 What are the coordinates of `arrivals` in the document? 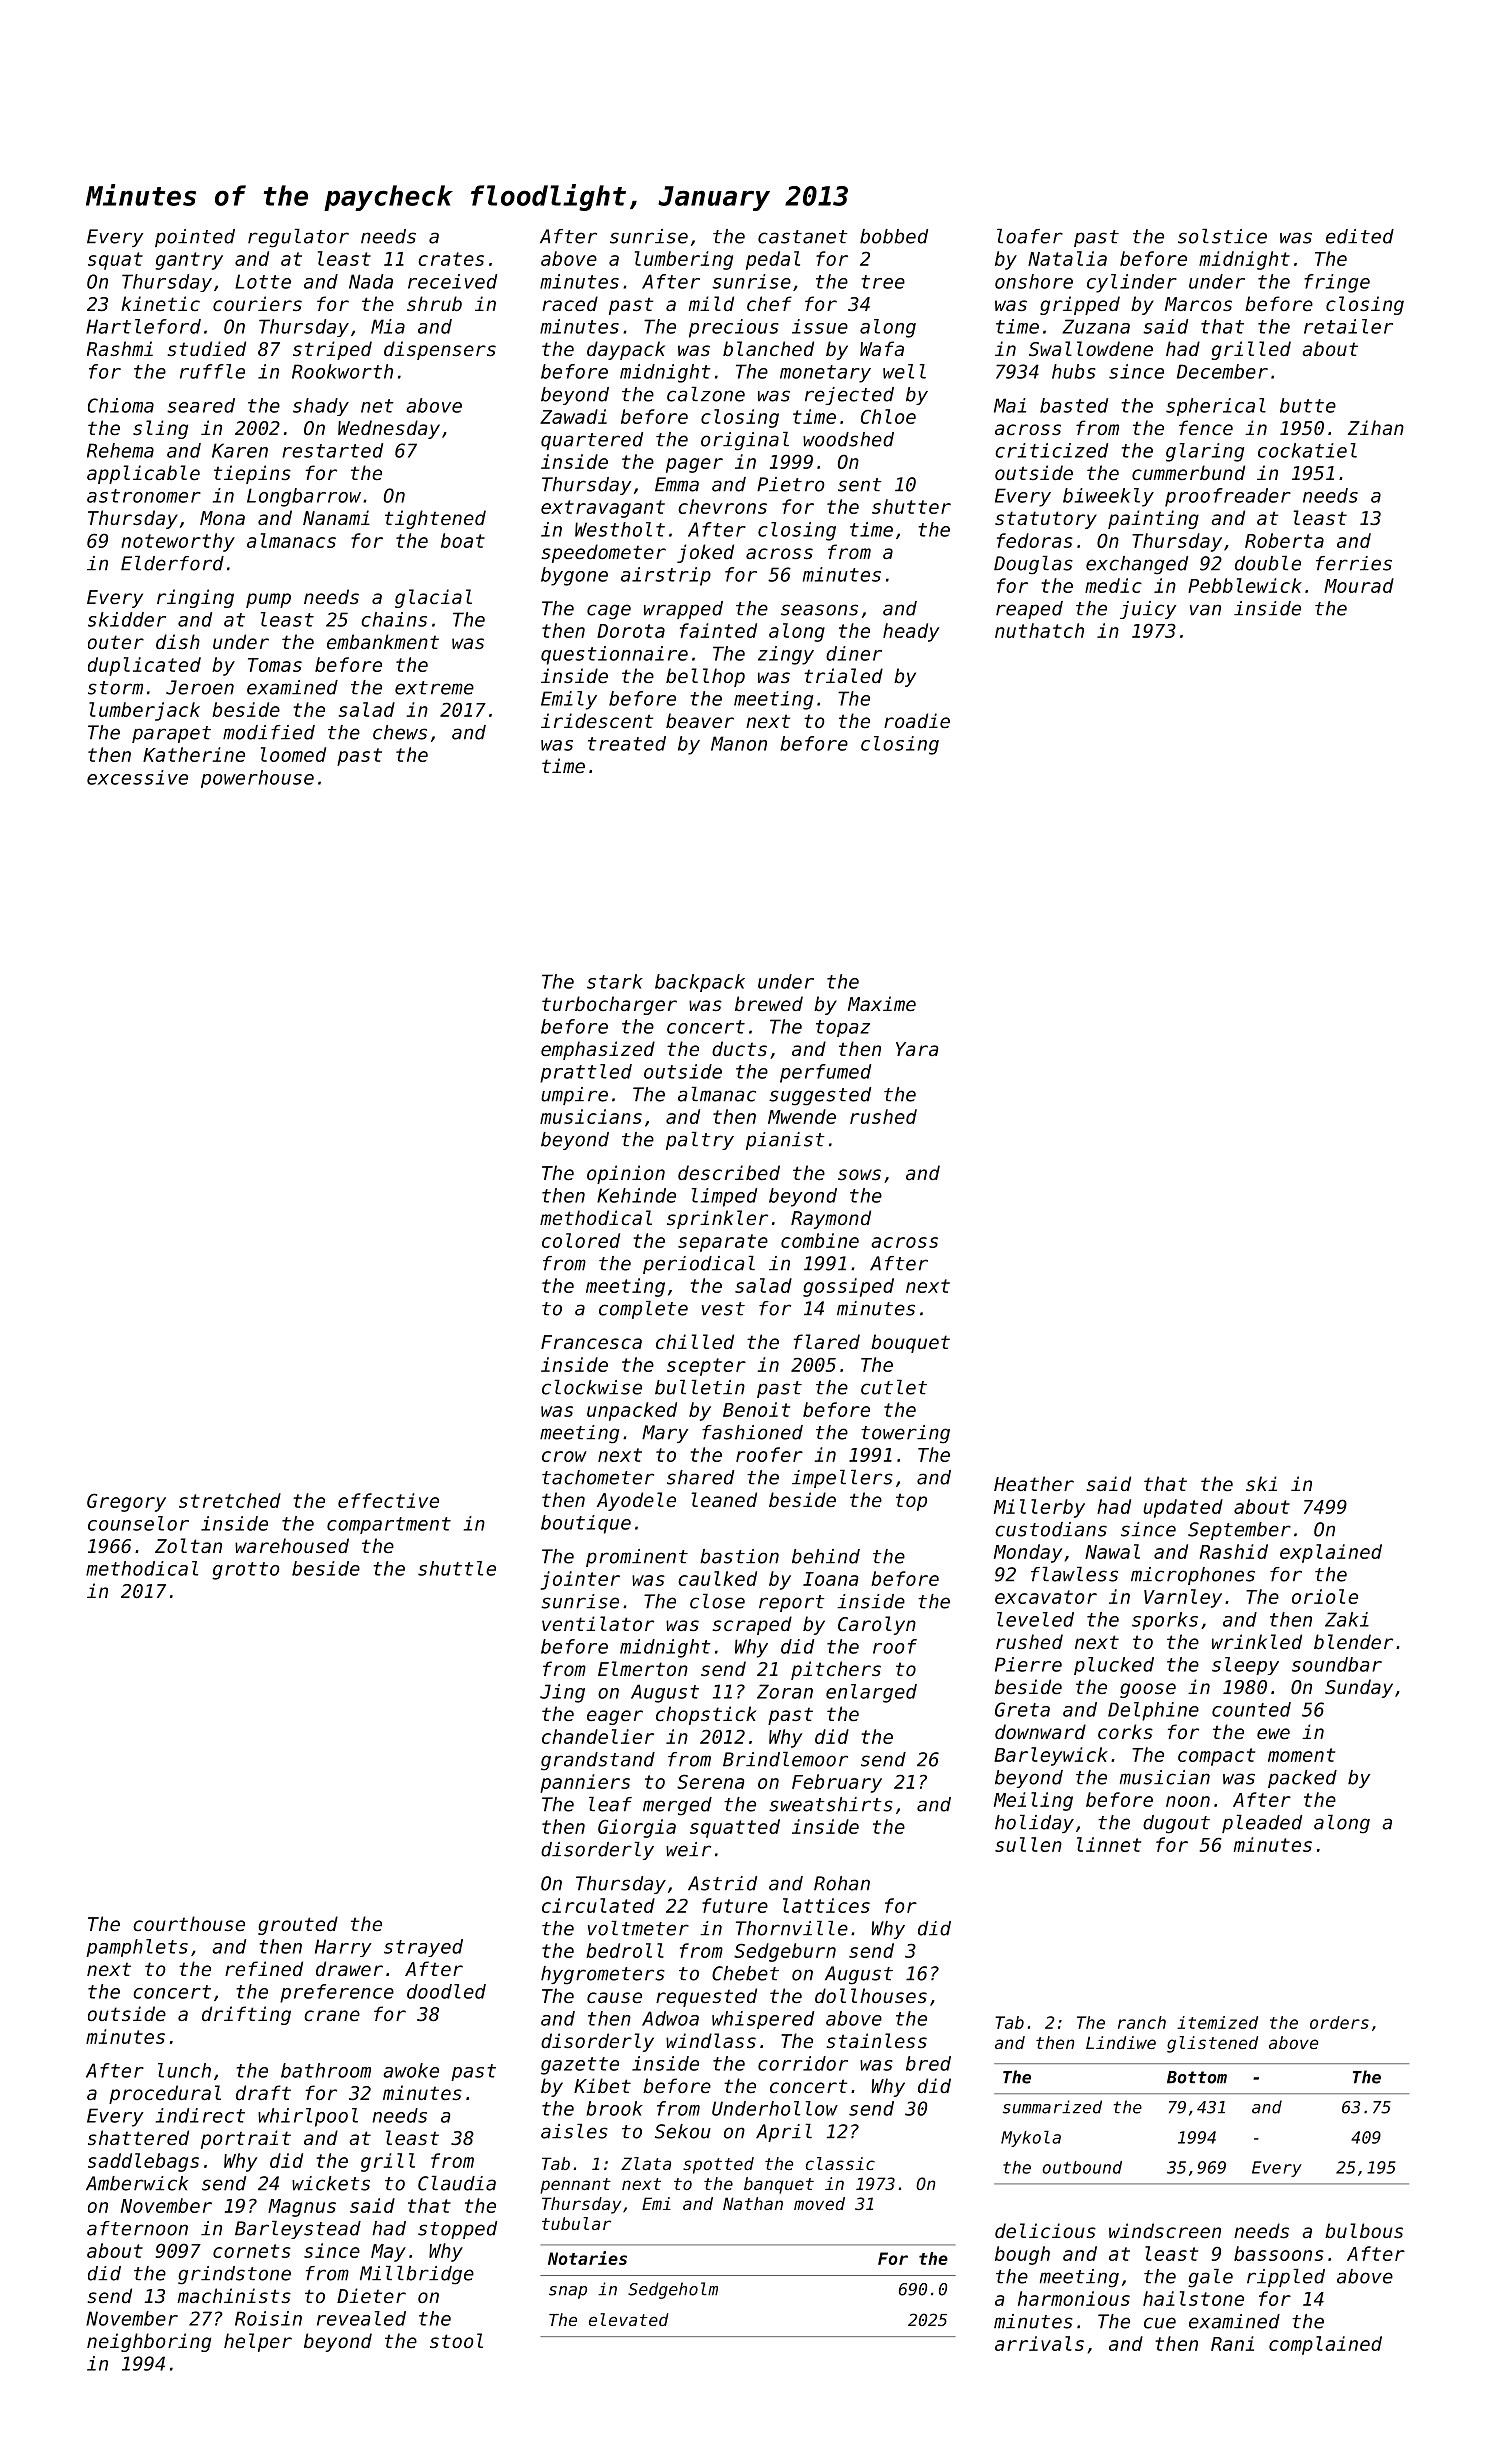 It's located at (1039, 2343).
